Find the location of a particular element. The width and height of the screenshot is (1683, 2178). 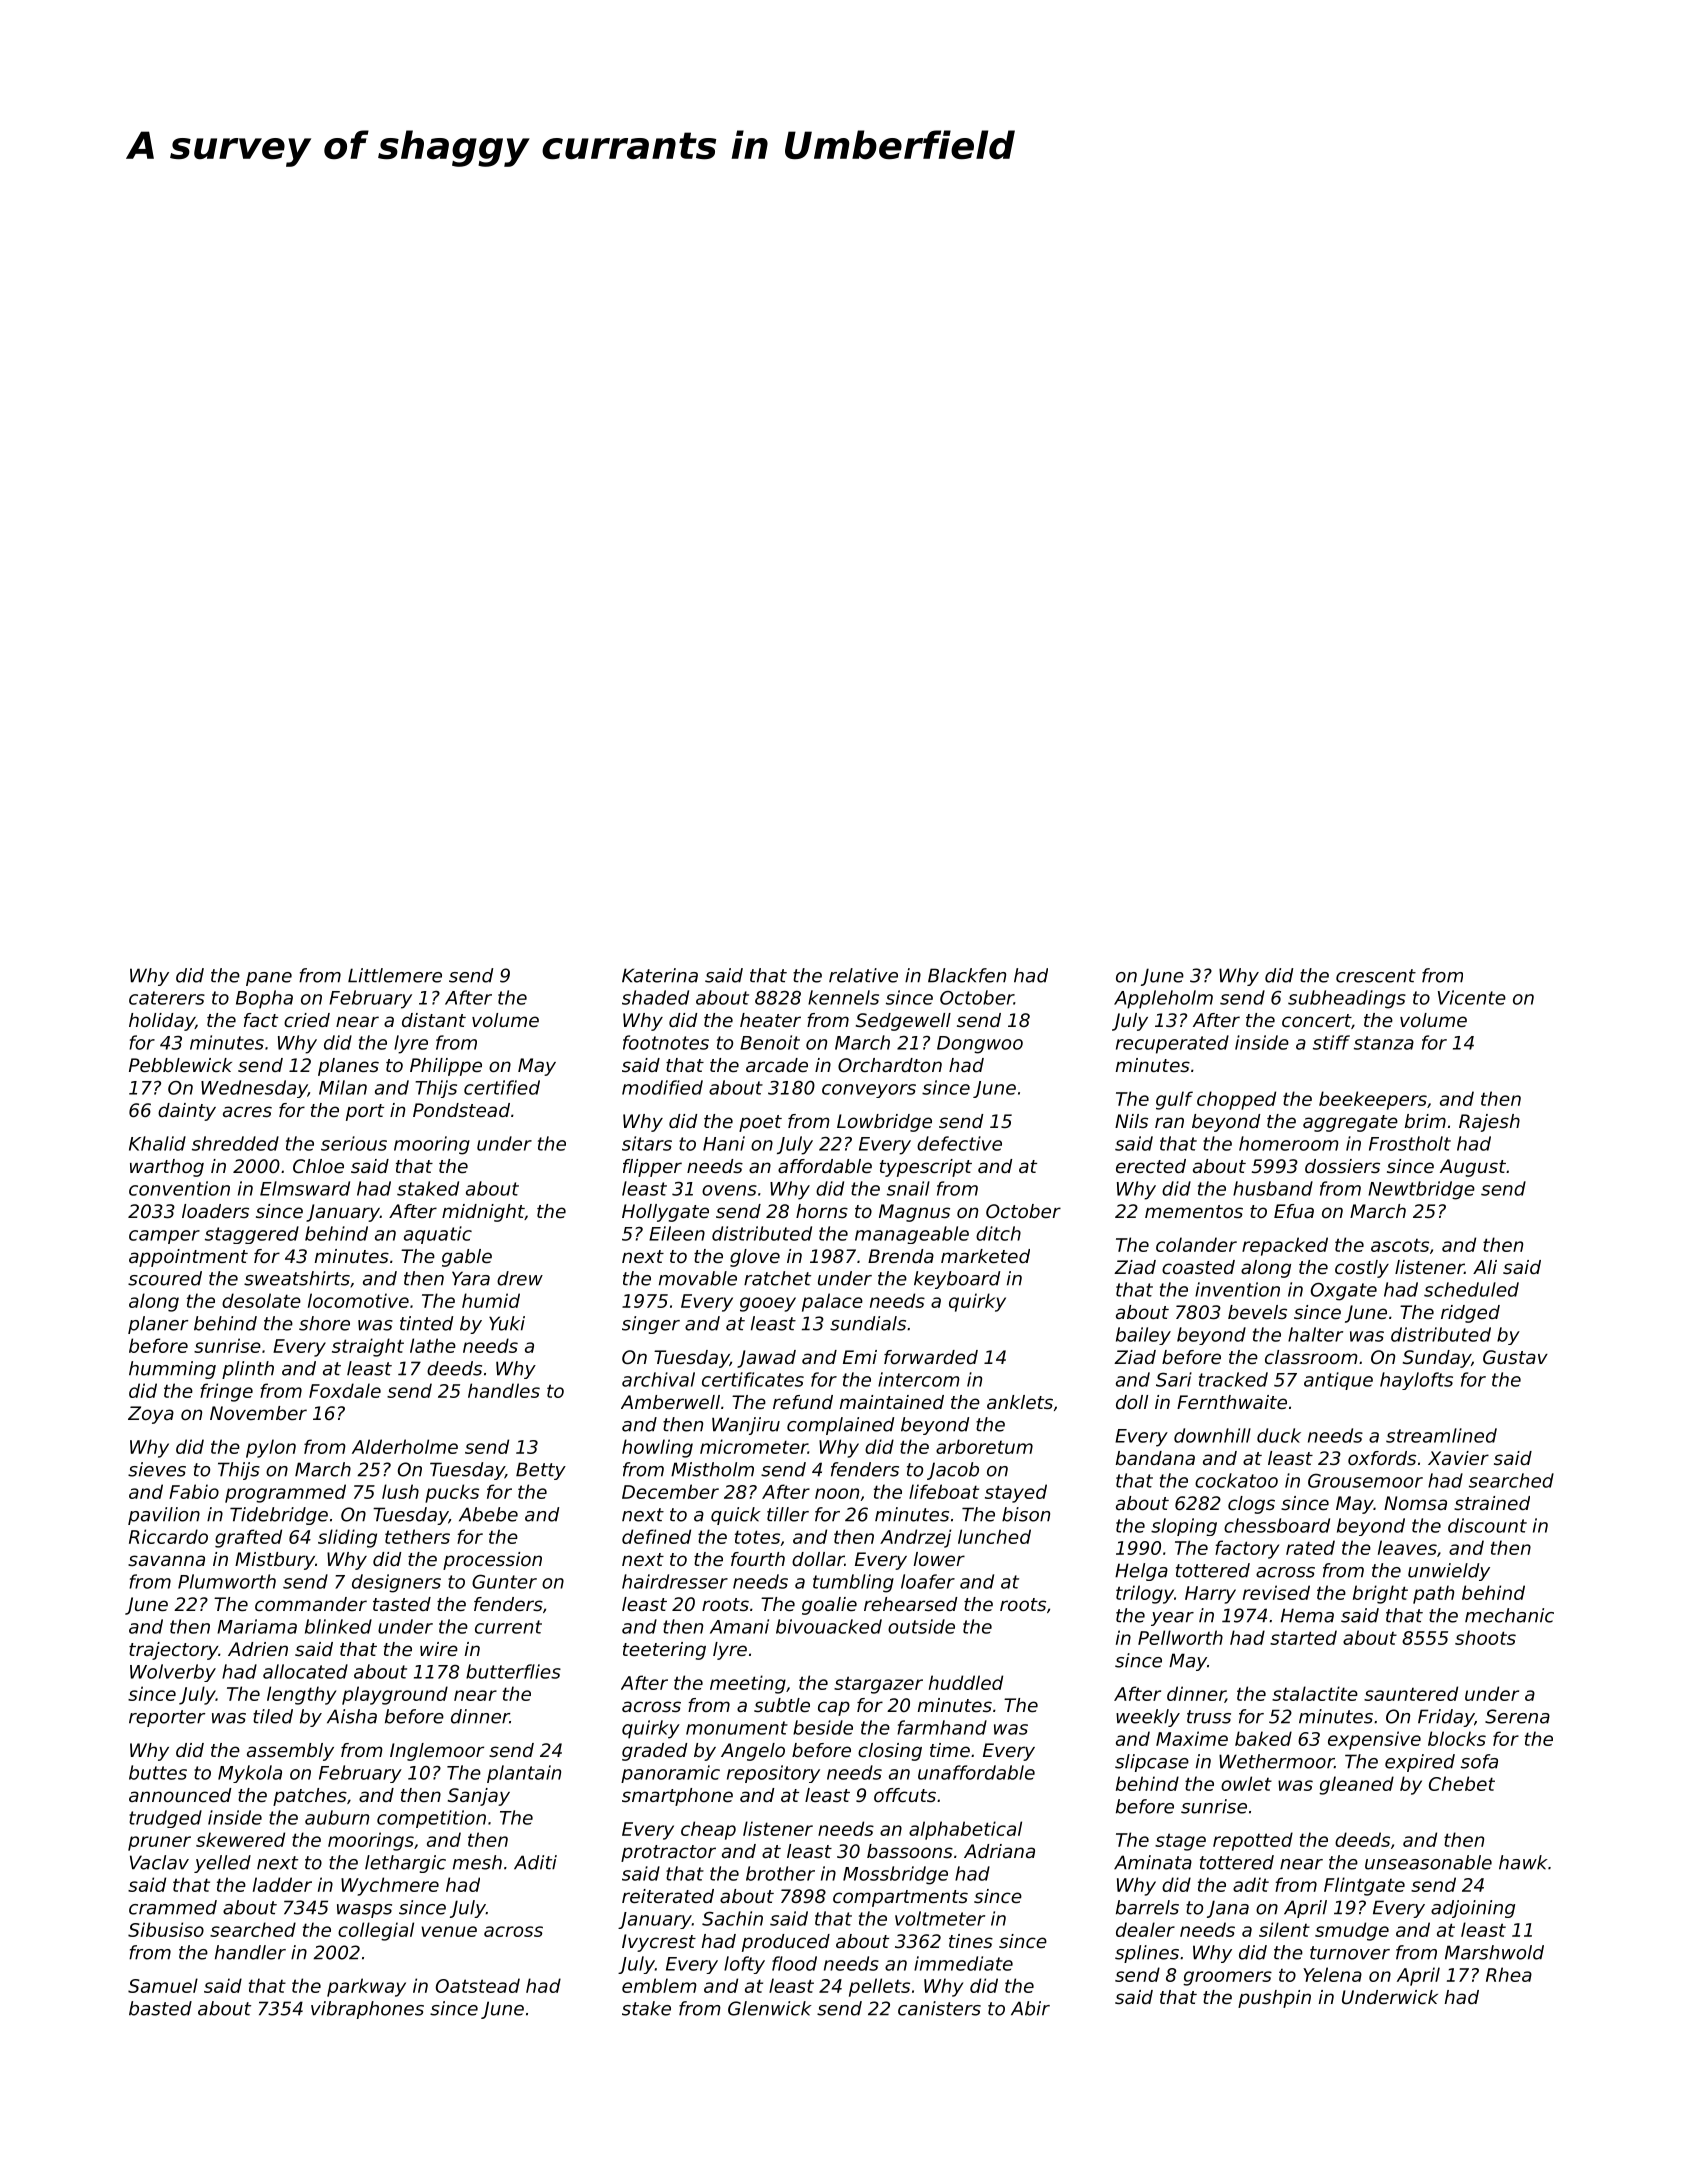

Alderholme is located at coordinates (405, 1446).
